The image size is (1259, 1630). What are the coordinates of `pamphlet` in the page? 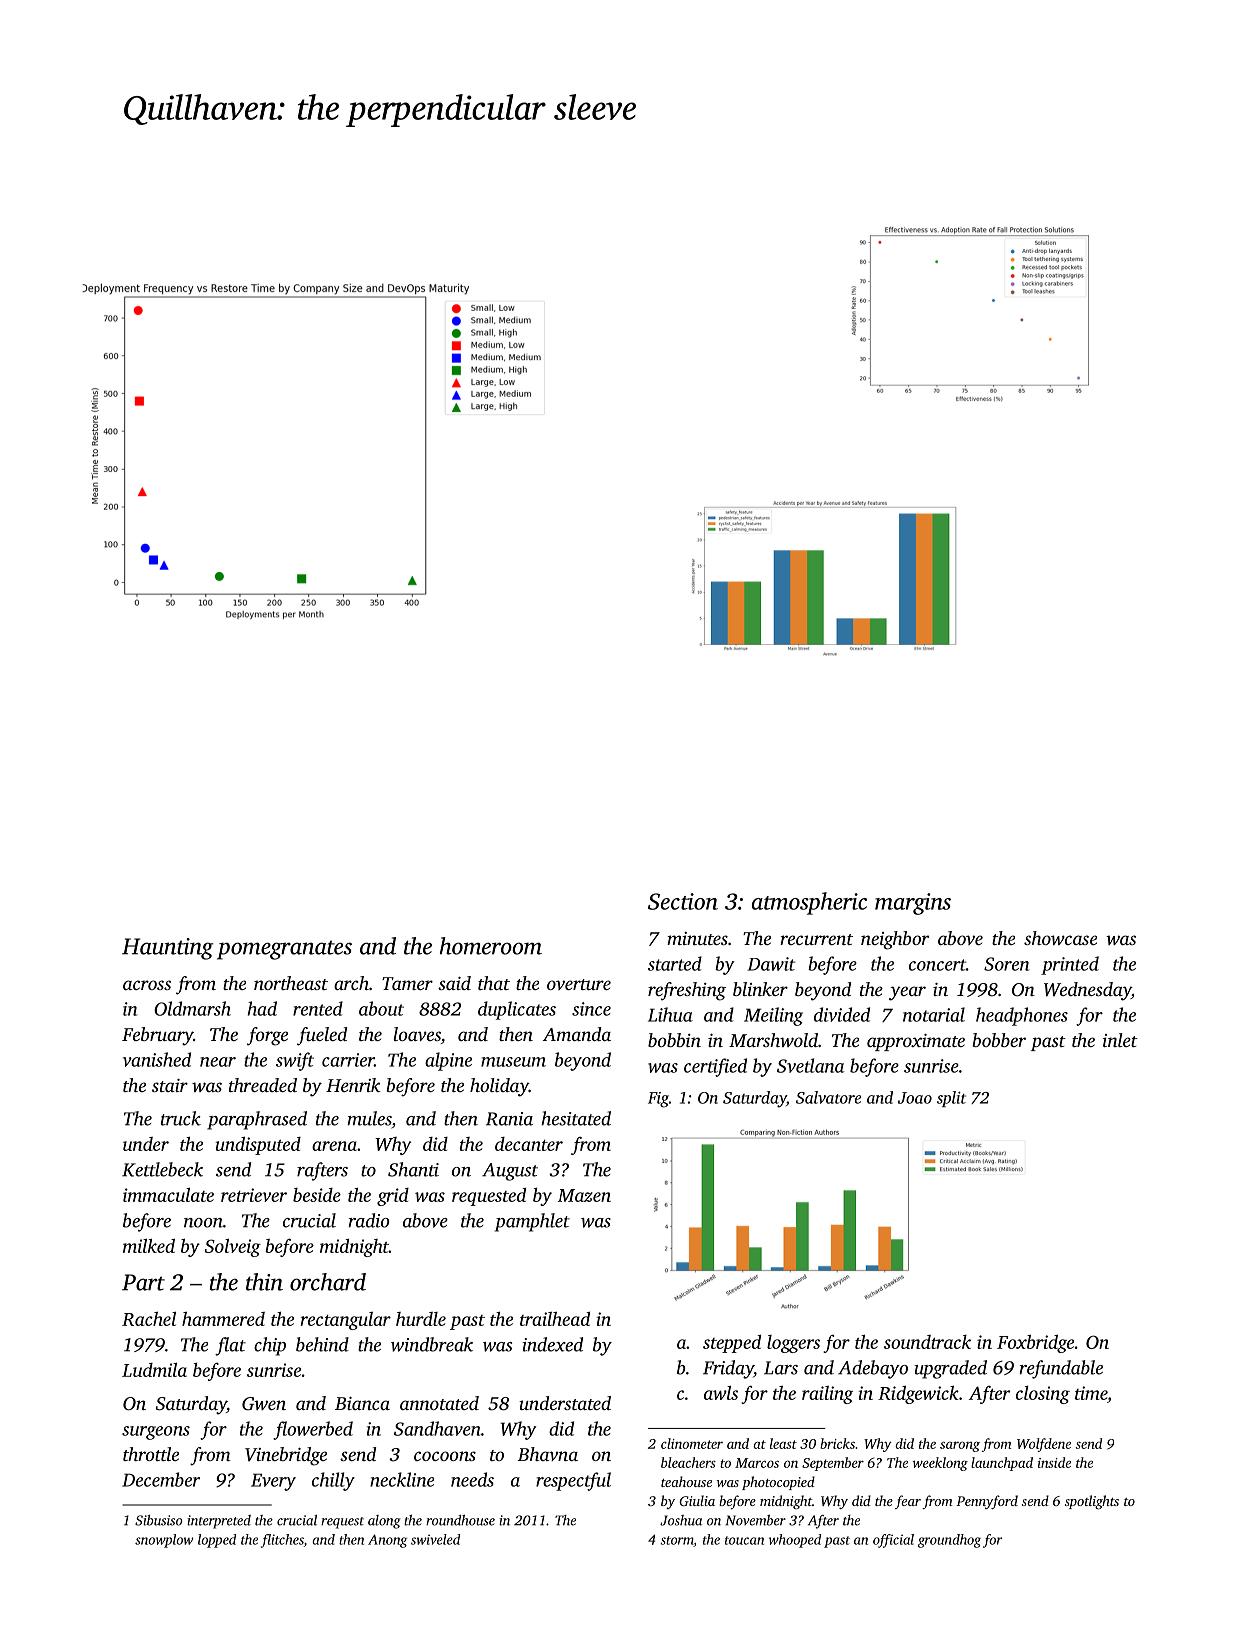 It's located at (532, 1222).
